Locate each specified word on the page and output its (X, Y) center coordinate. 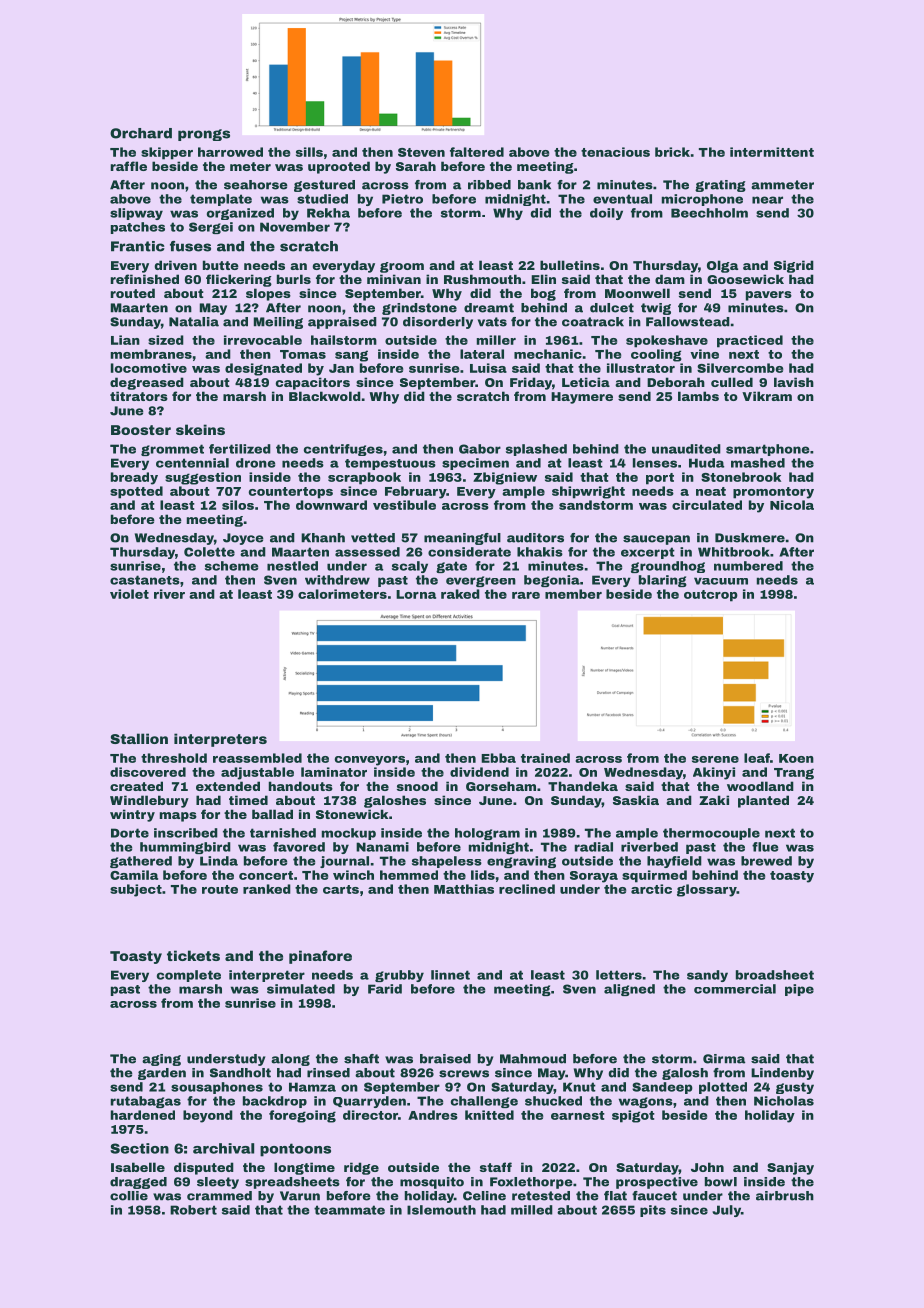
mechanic (548, 354)
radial (594, 847)
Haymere (582, 398)
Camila (134, 875)
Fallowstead (688, 322)
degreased (147, 383)
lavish (794, 382)
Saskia (636, 800)
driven (175, 265)
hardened (143, 1115)
